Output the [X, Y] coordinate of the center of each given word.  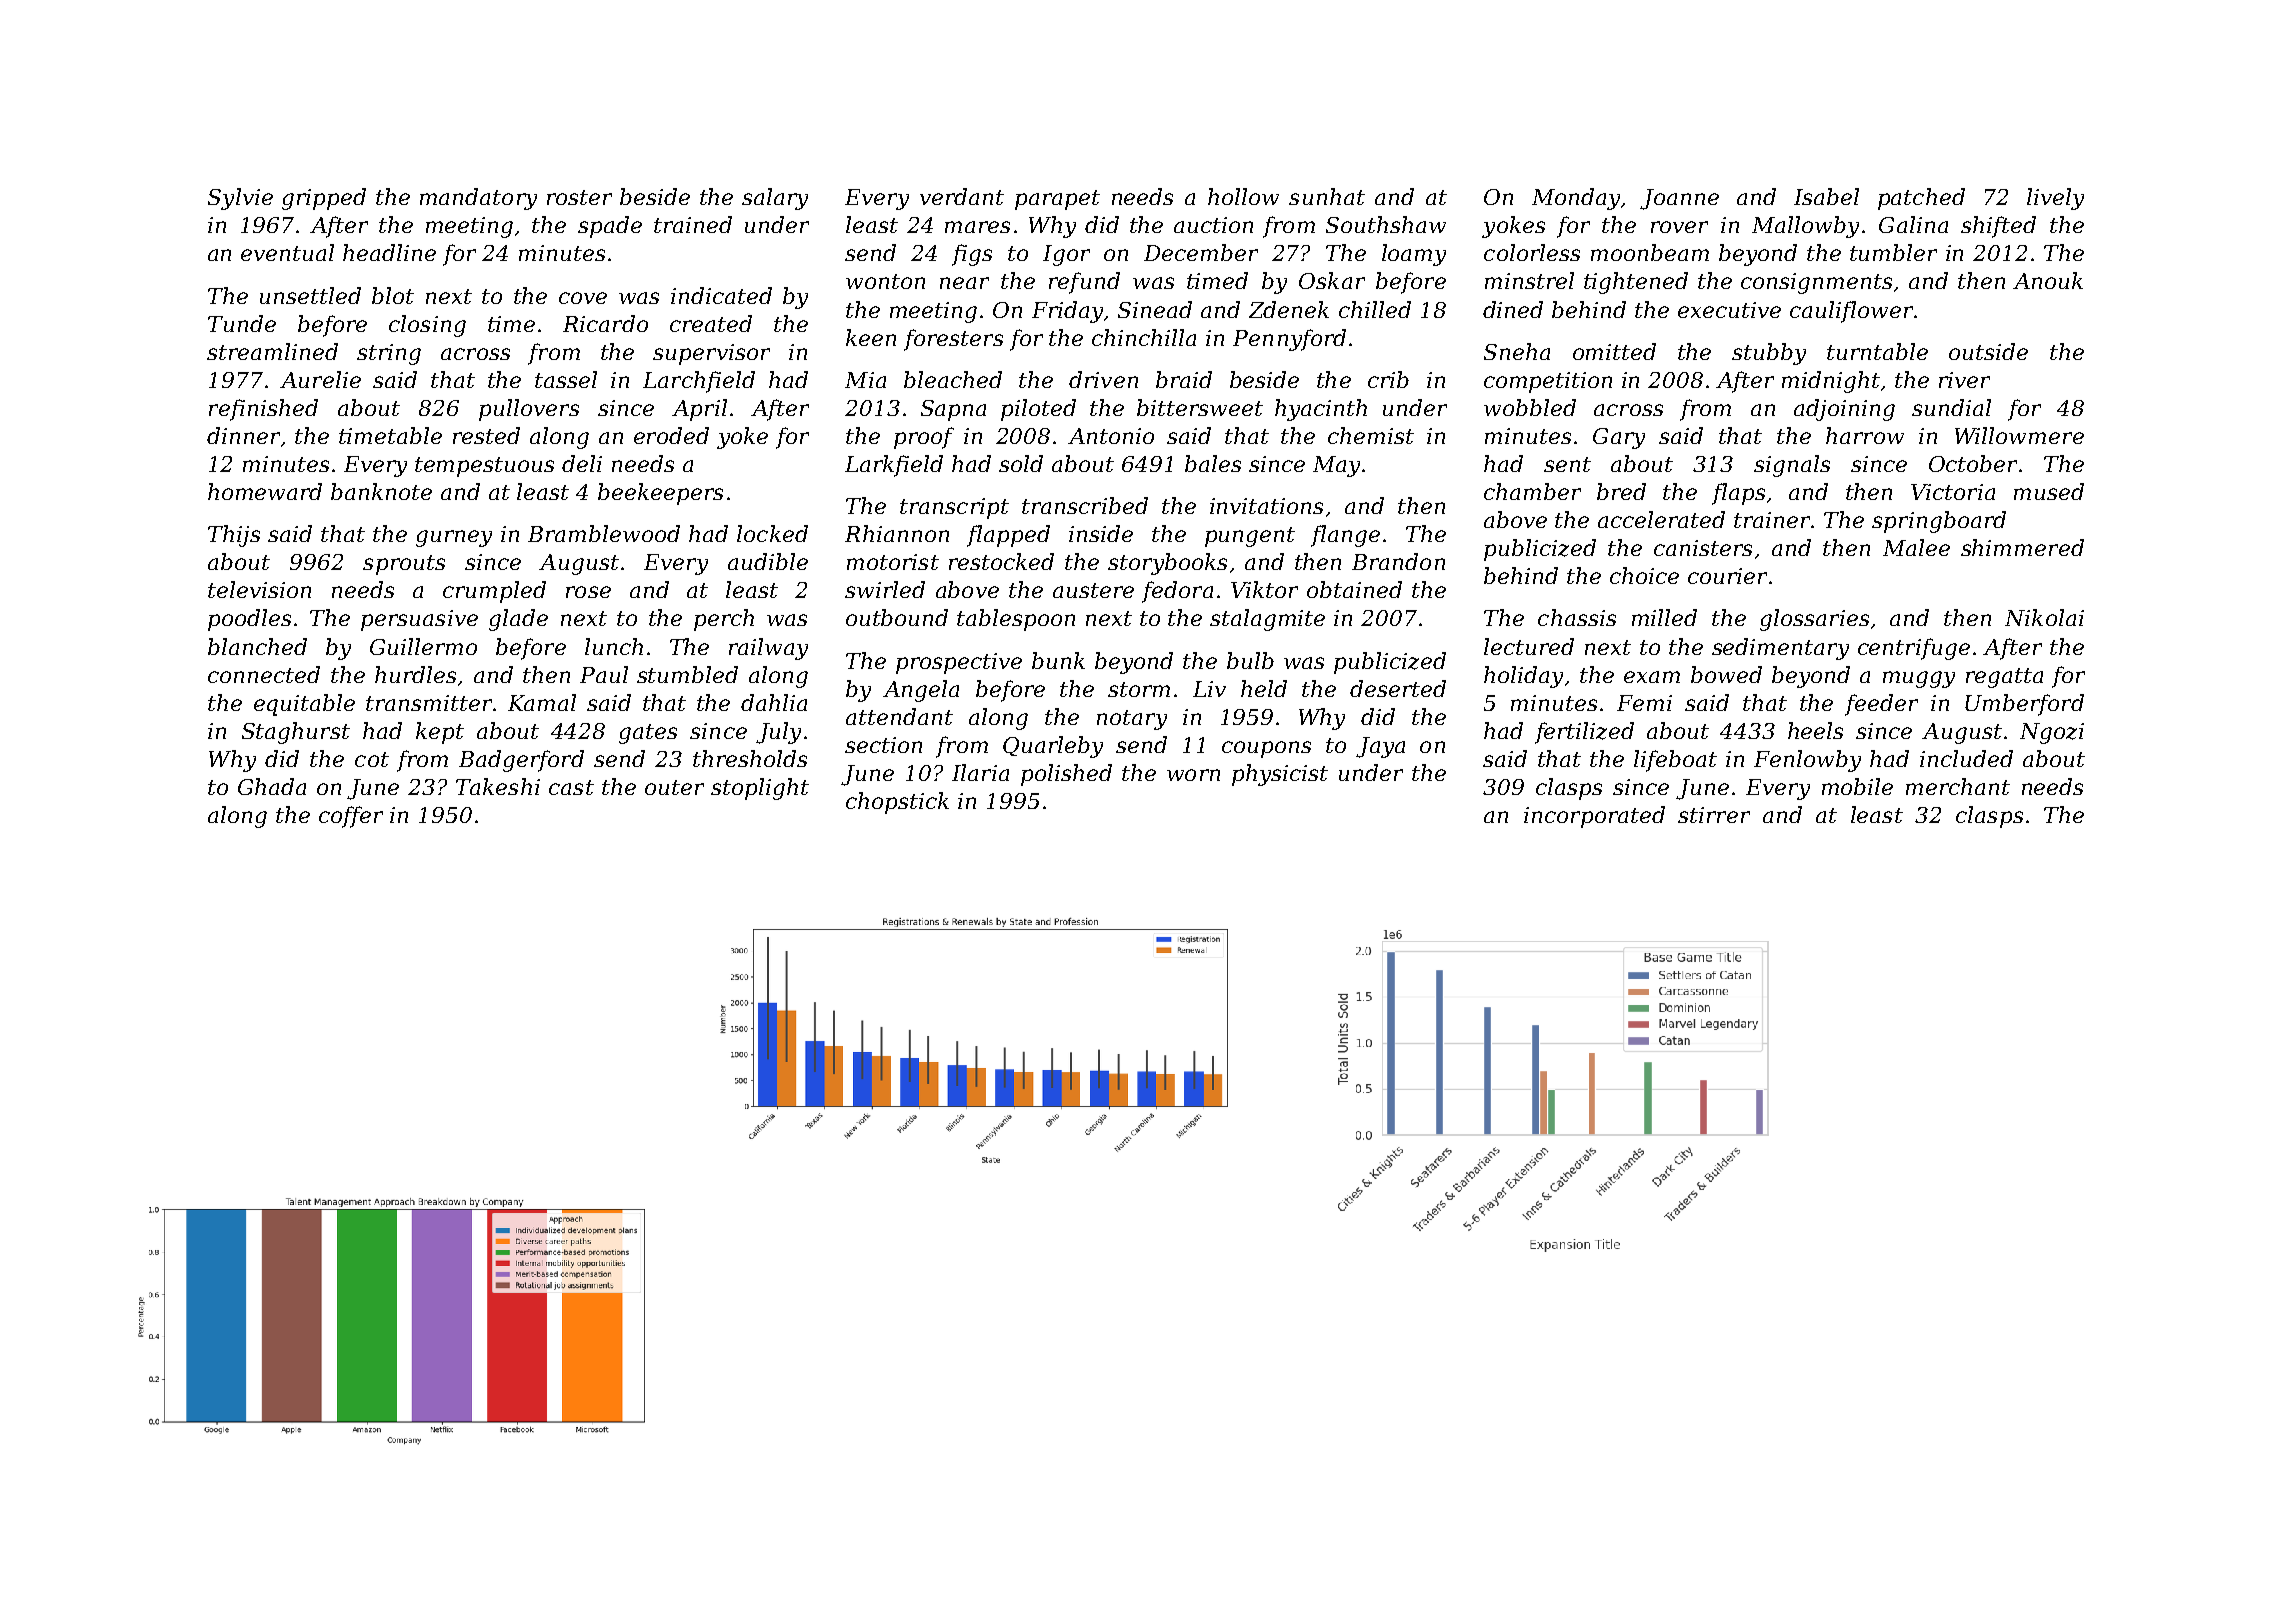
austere [1093, 590]
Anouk [2048, 280]
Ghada [272, 786]
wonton [885, 281]
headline [389, 252]
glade [518, 620]
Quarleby [1053, 747]
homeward [265, 491]
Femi [1644, 703]
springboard [1939, 522]
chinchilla [1144, 337]
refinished [263, 410]
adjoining [1844, 410]
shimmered [2022, 547]
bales [1213, 463]
